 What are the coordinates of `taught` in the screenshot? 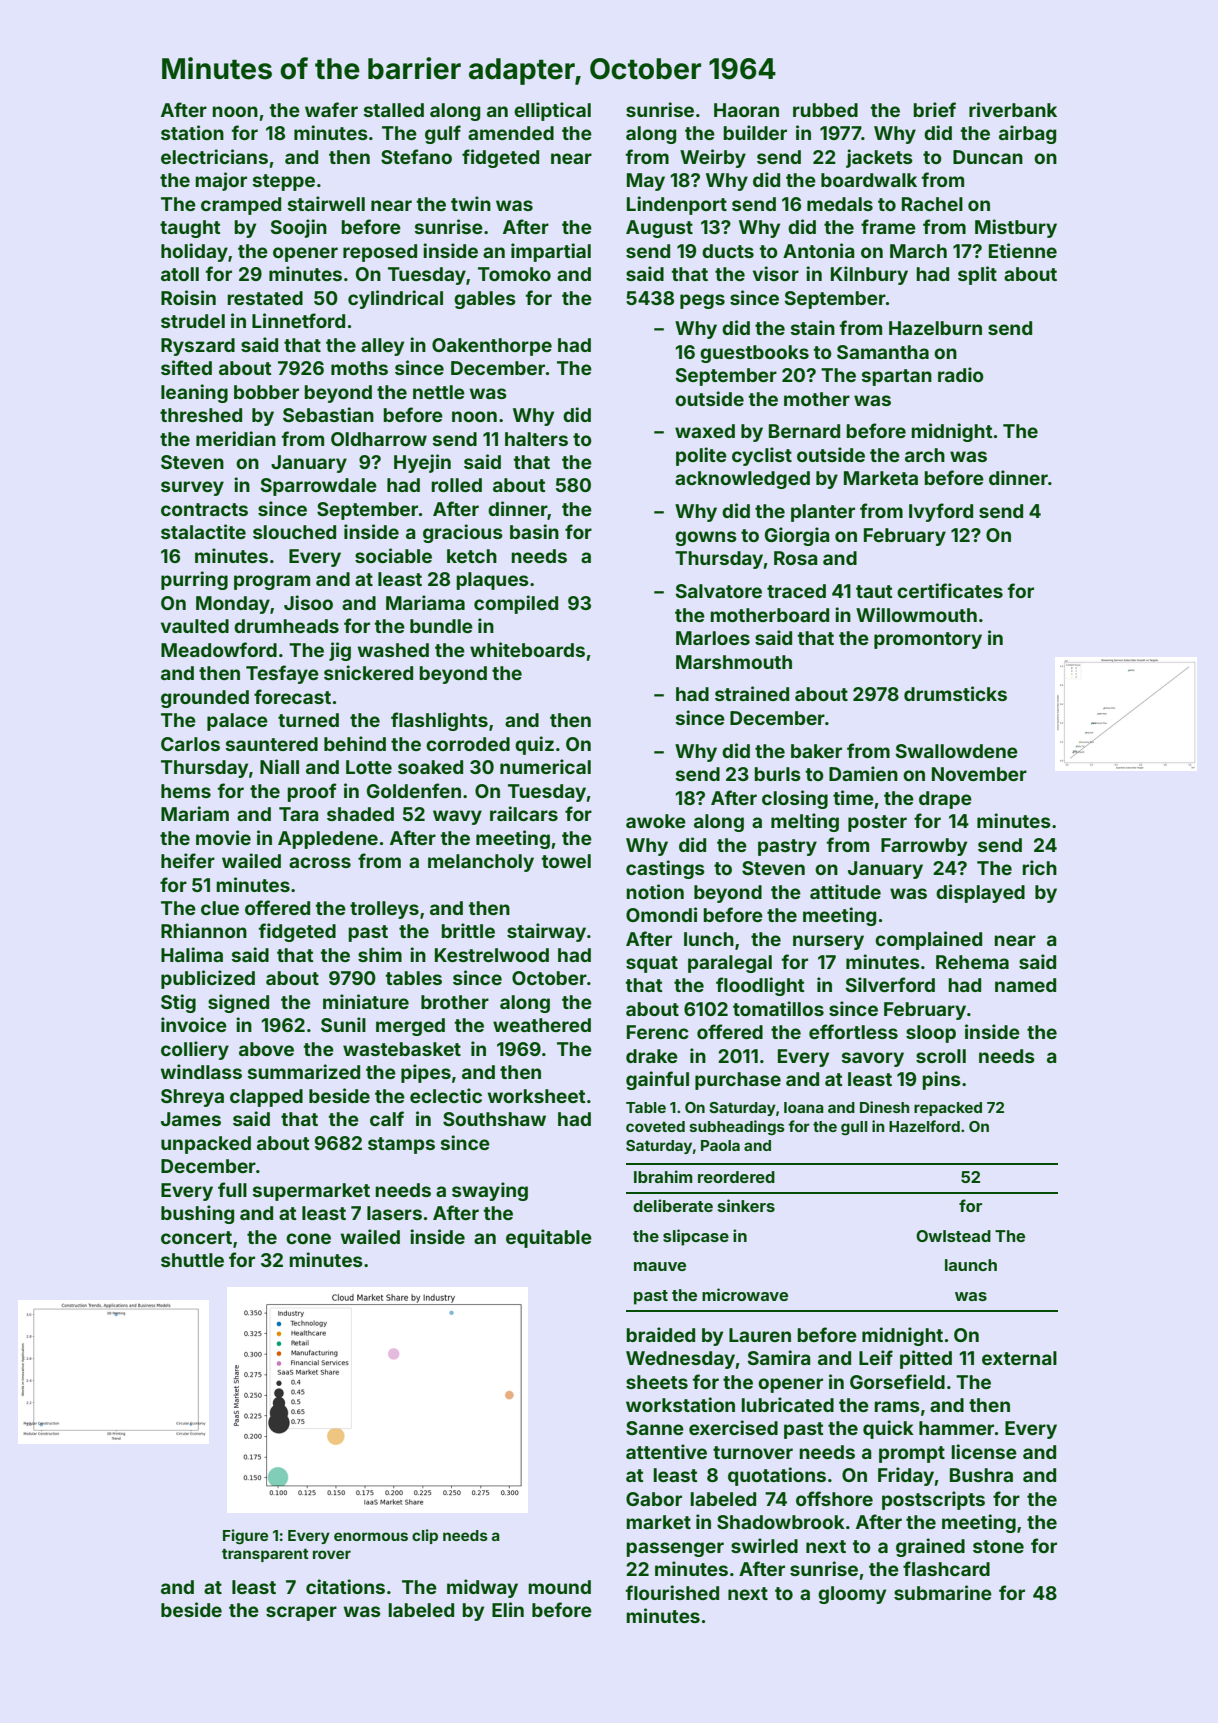 It's located at (190, 229).
